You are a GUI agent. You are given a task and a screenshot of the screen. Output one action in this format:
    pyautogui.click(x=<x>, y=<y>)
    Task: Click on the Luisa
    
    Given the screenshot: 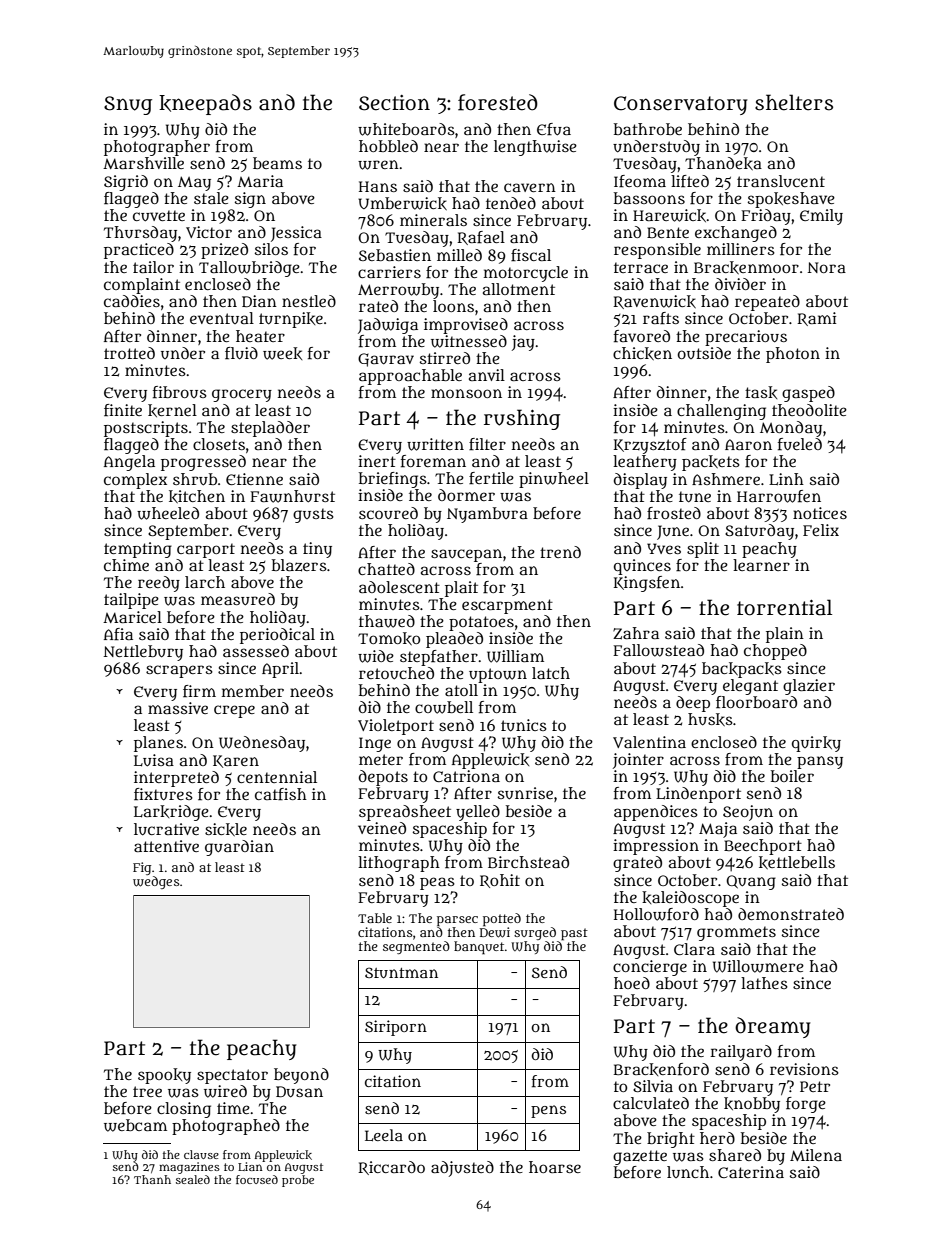 What is the action you would take?
    pyautogui.click(x=154, y=760)
